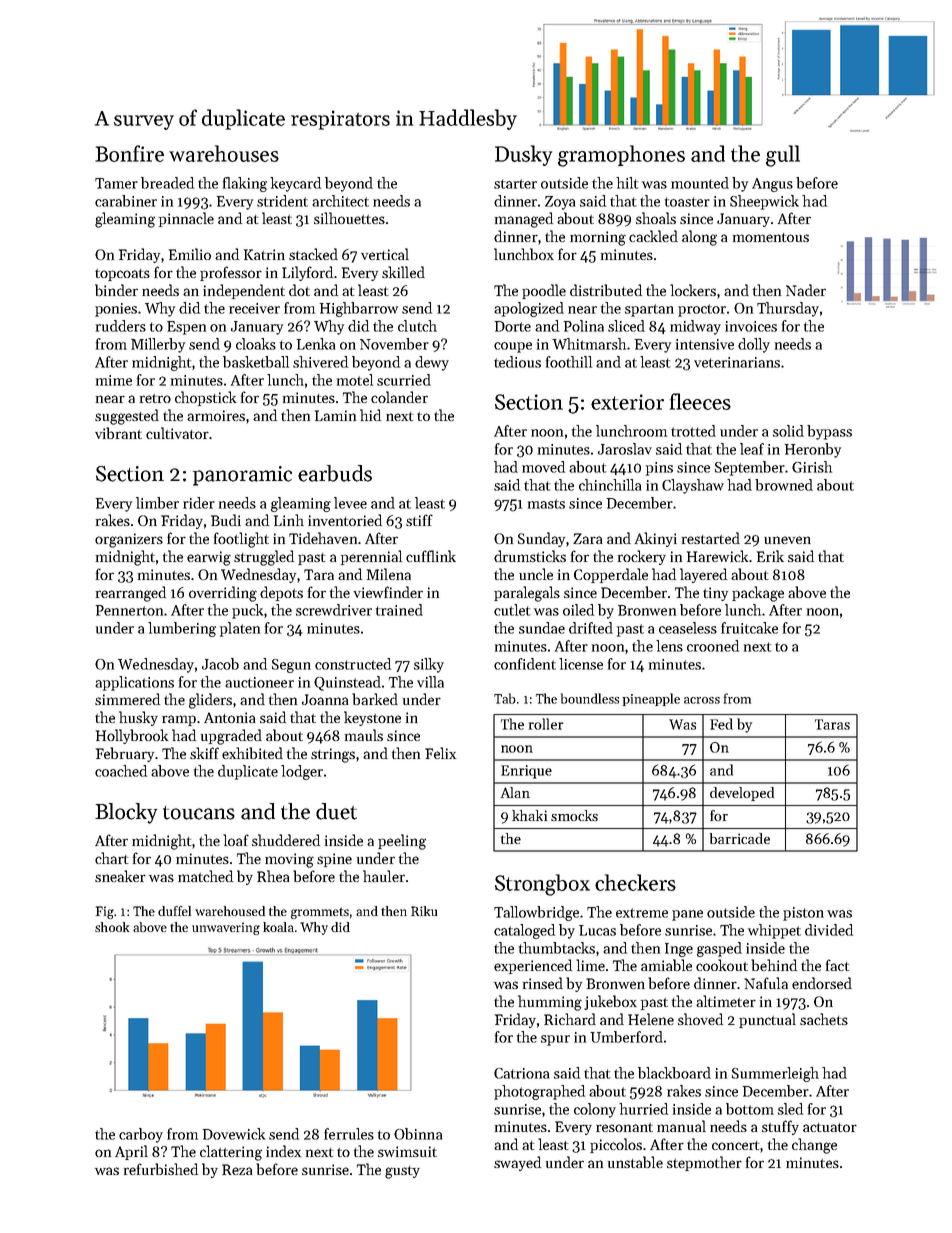 This image has width=952, height=1233. I want to click on gull, so click(783, 156).
